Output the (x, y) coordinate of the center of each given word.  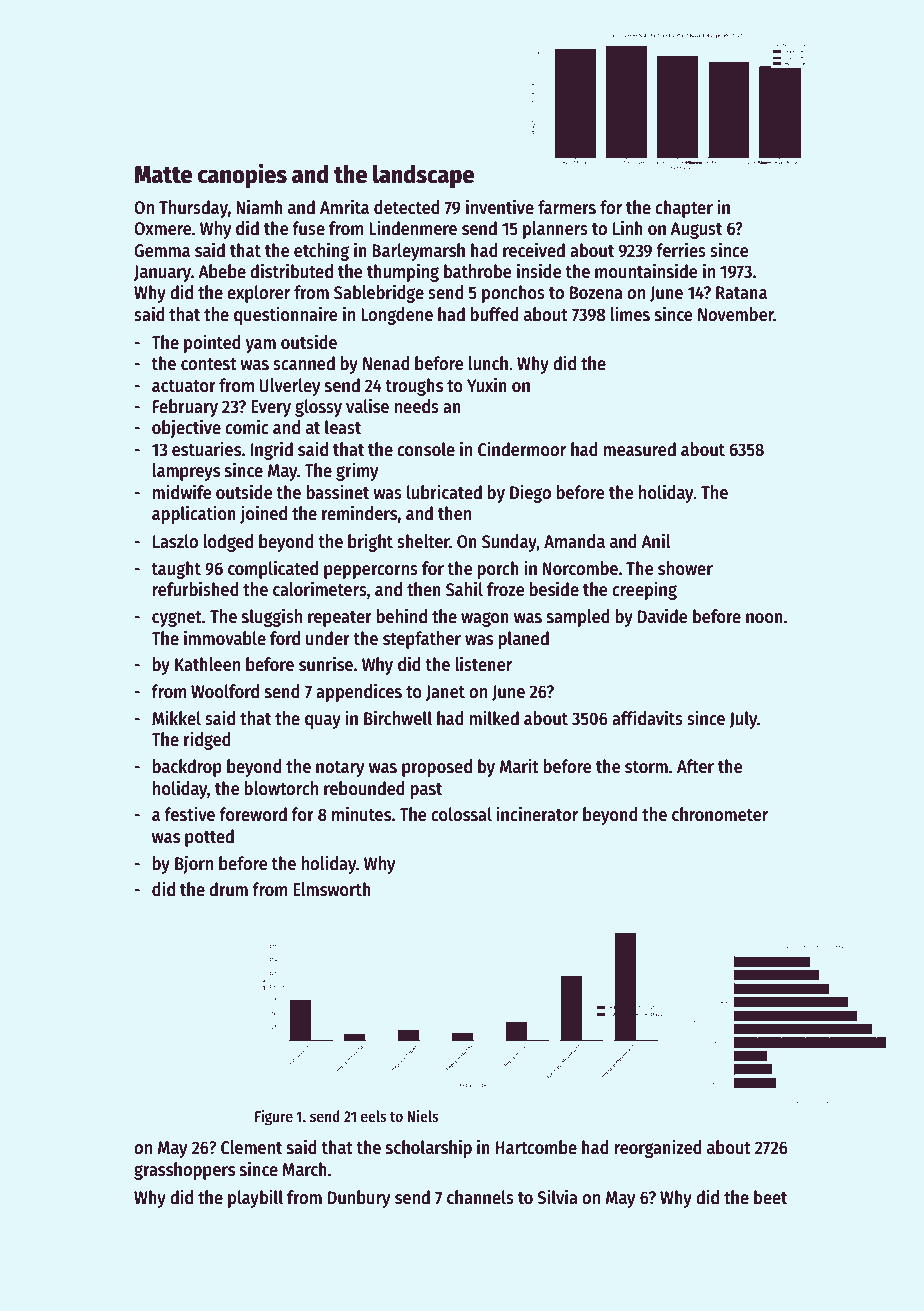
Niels (423, 1116)
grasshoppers (184, 1171)
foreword (253, 814)
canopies (242, 175)
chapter (684, 209)
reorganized (658, 1148)
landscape (424, 176)
